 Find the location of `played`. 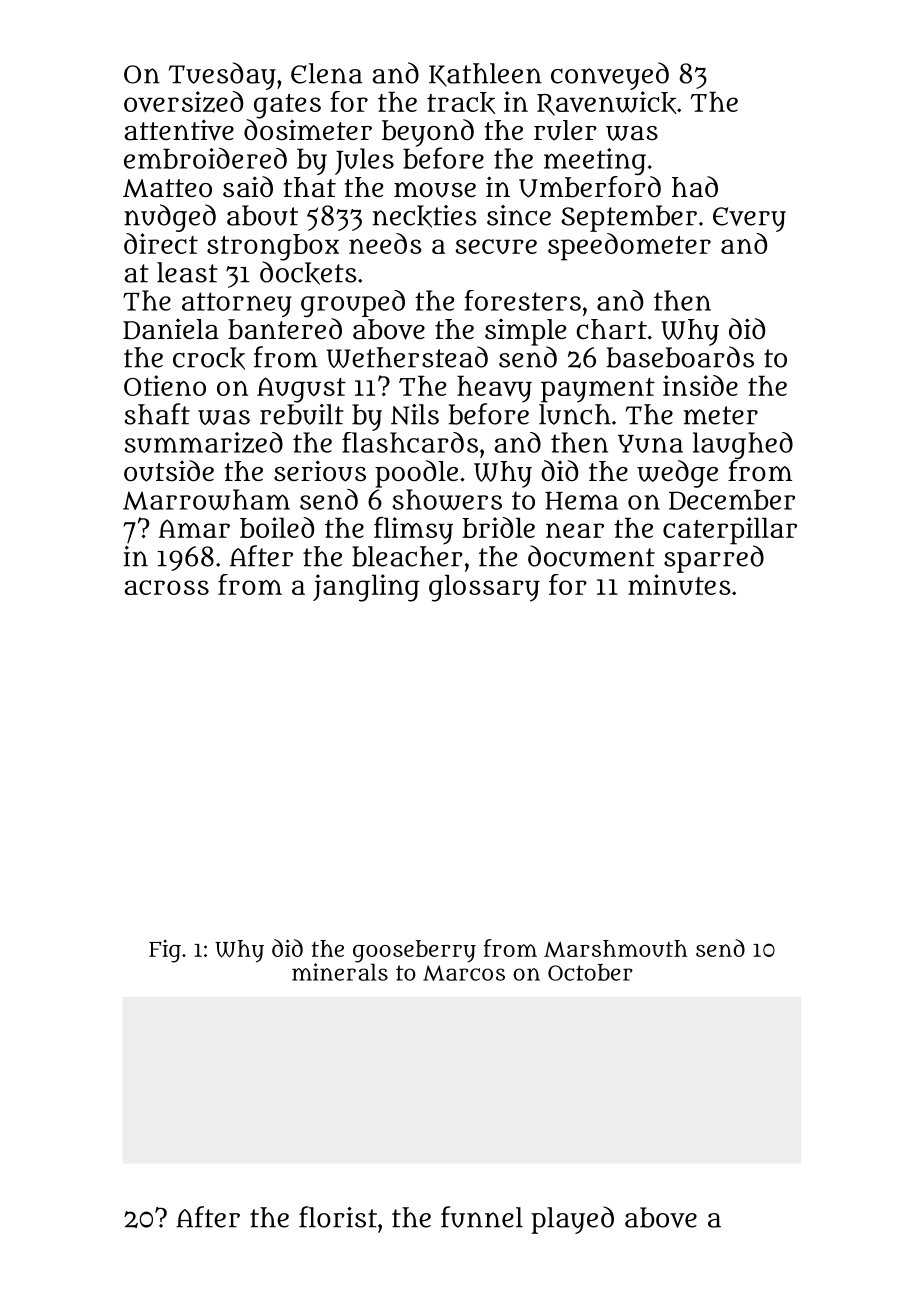

played is located at coordinates (572, 1220).
